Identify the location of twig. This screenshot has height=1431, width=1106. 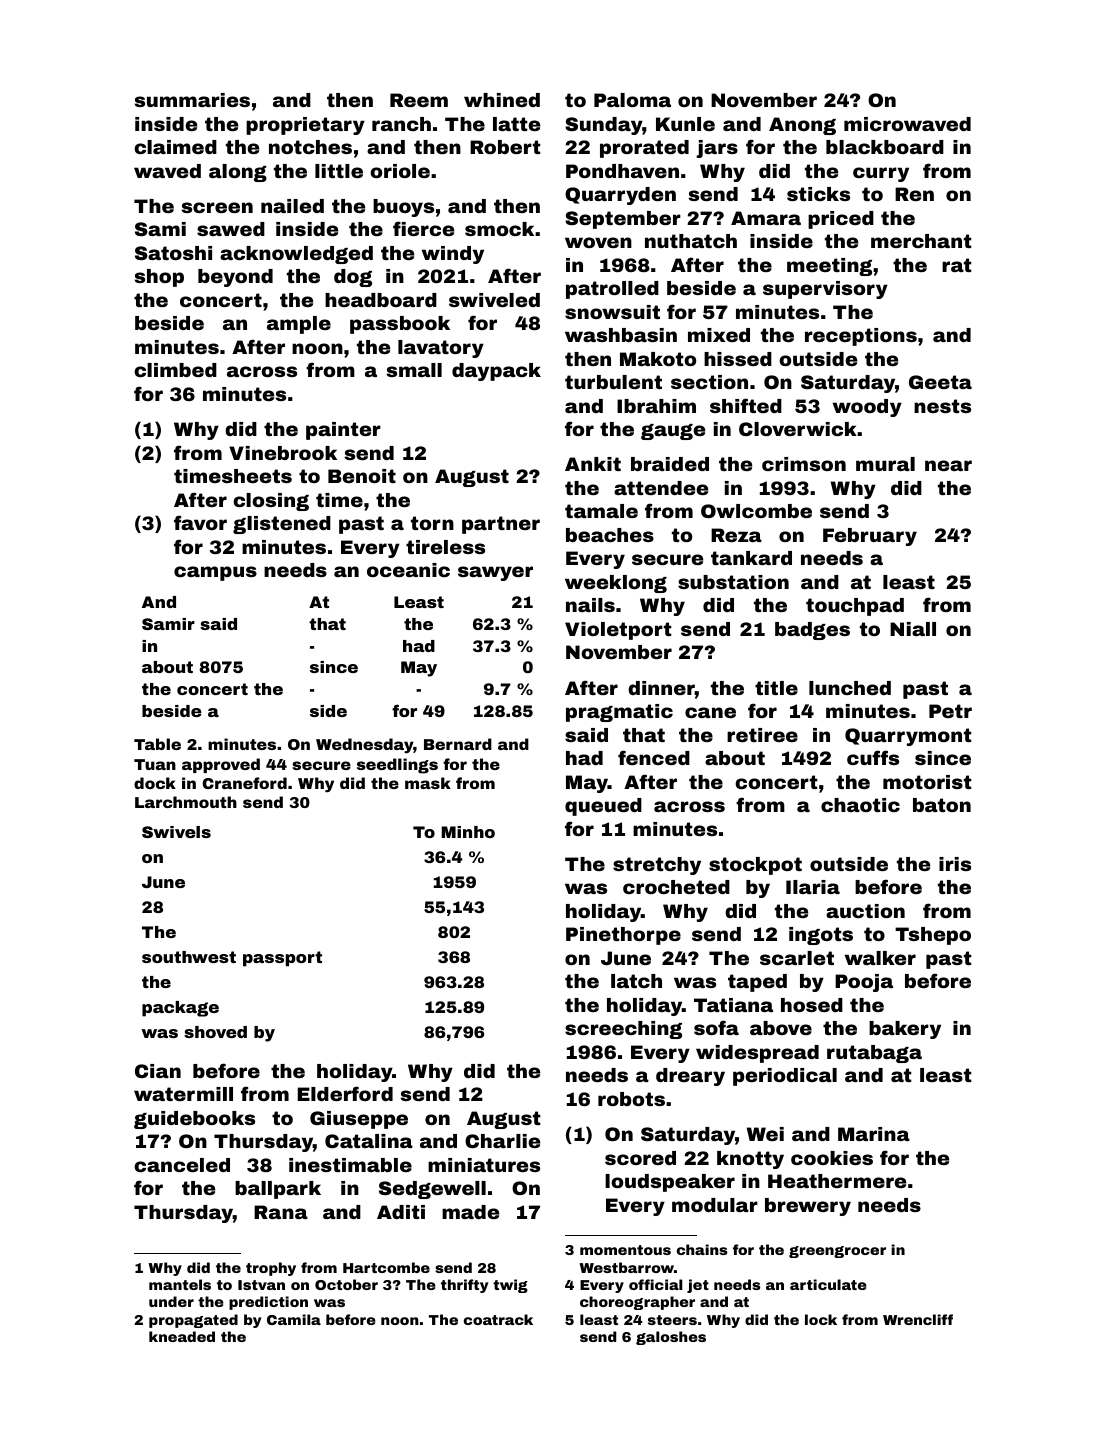
(510, 1286).
